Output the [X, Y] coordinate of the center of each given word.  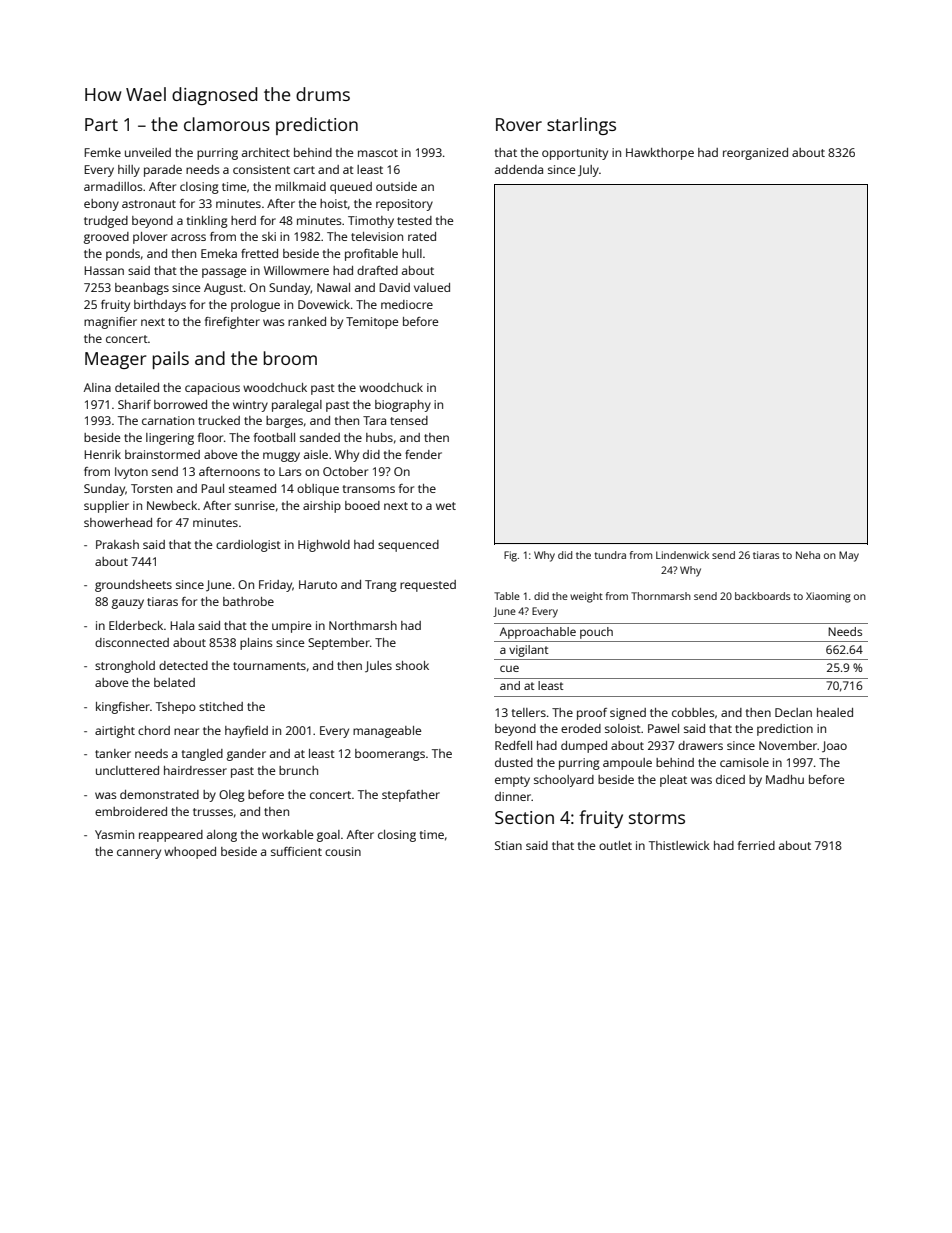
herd [243, 220]
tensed [409, 420]
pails [171, 360]
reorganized [755, 154]
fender [423, 454]
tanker [113, 753]
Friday [275, 586]
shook [412, 665]
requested [428, 586]
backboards [762, 596]
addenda [519, 169]
